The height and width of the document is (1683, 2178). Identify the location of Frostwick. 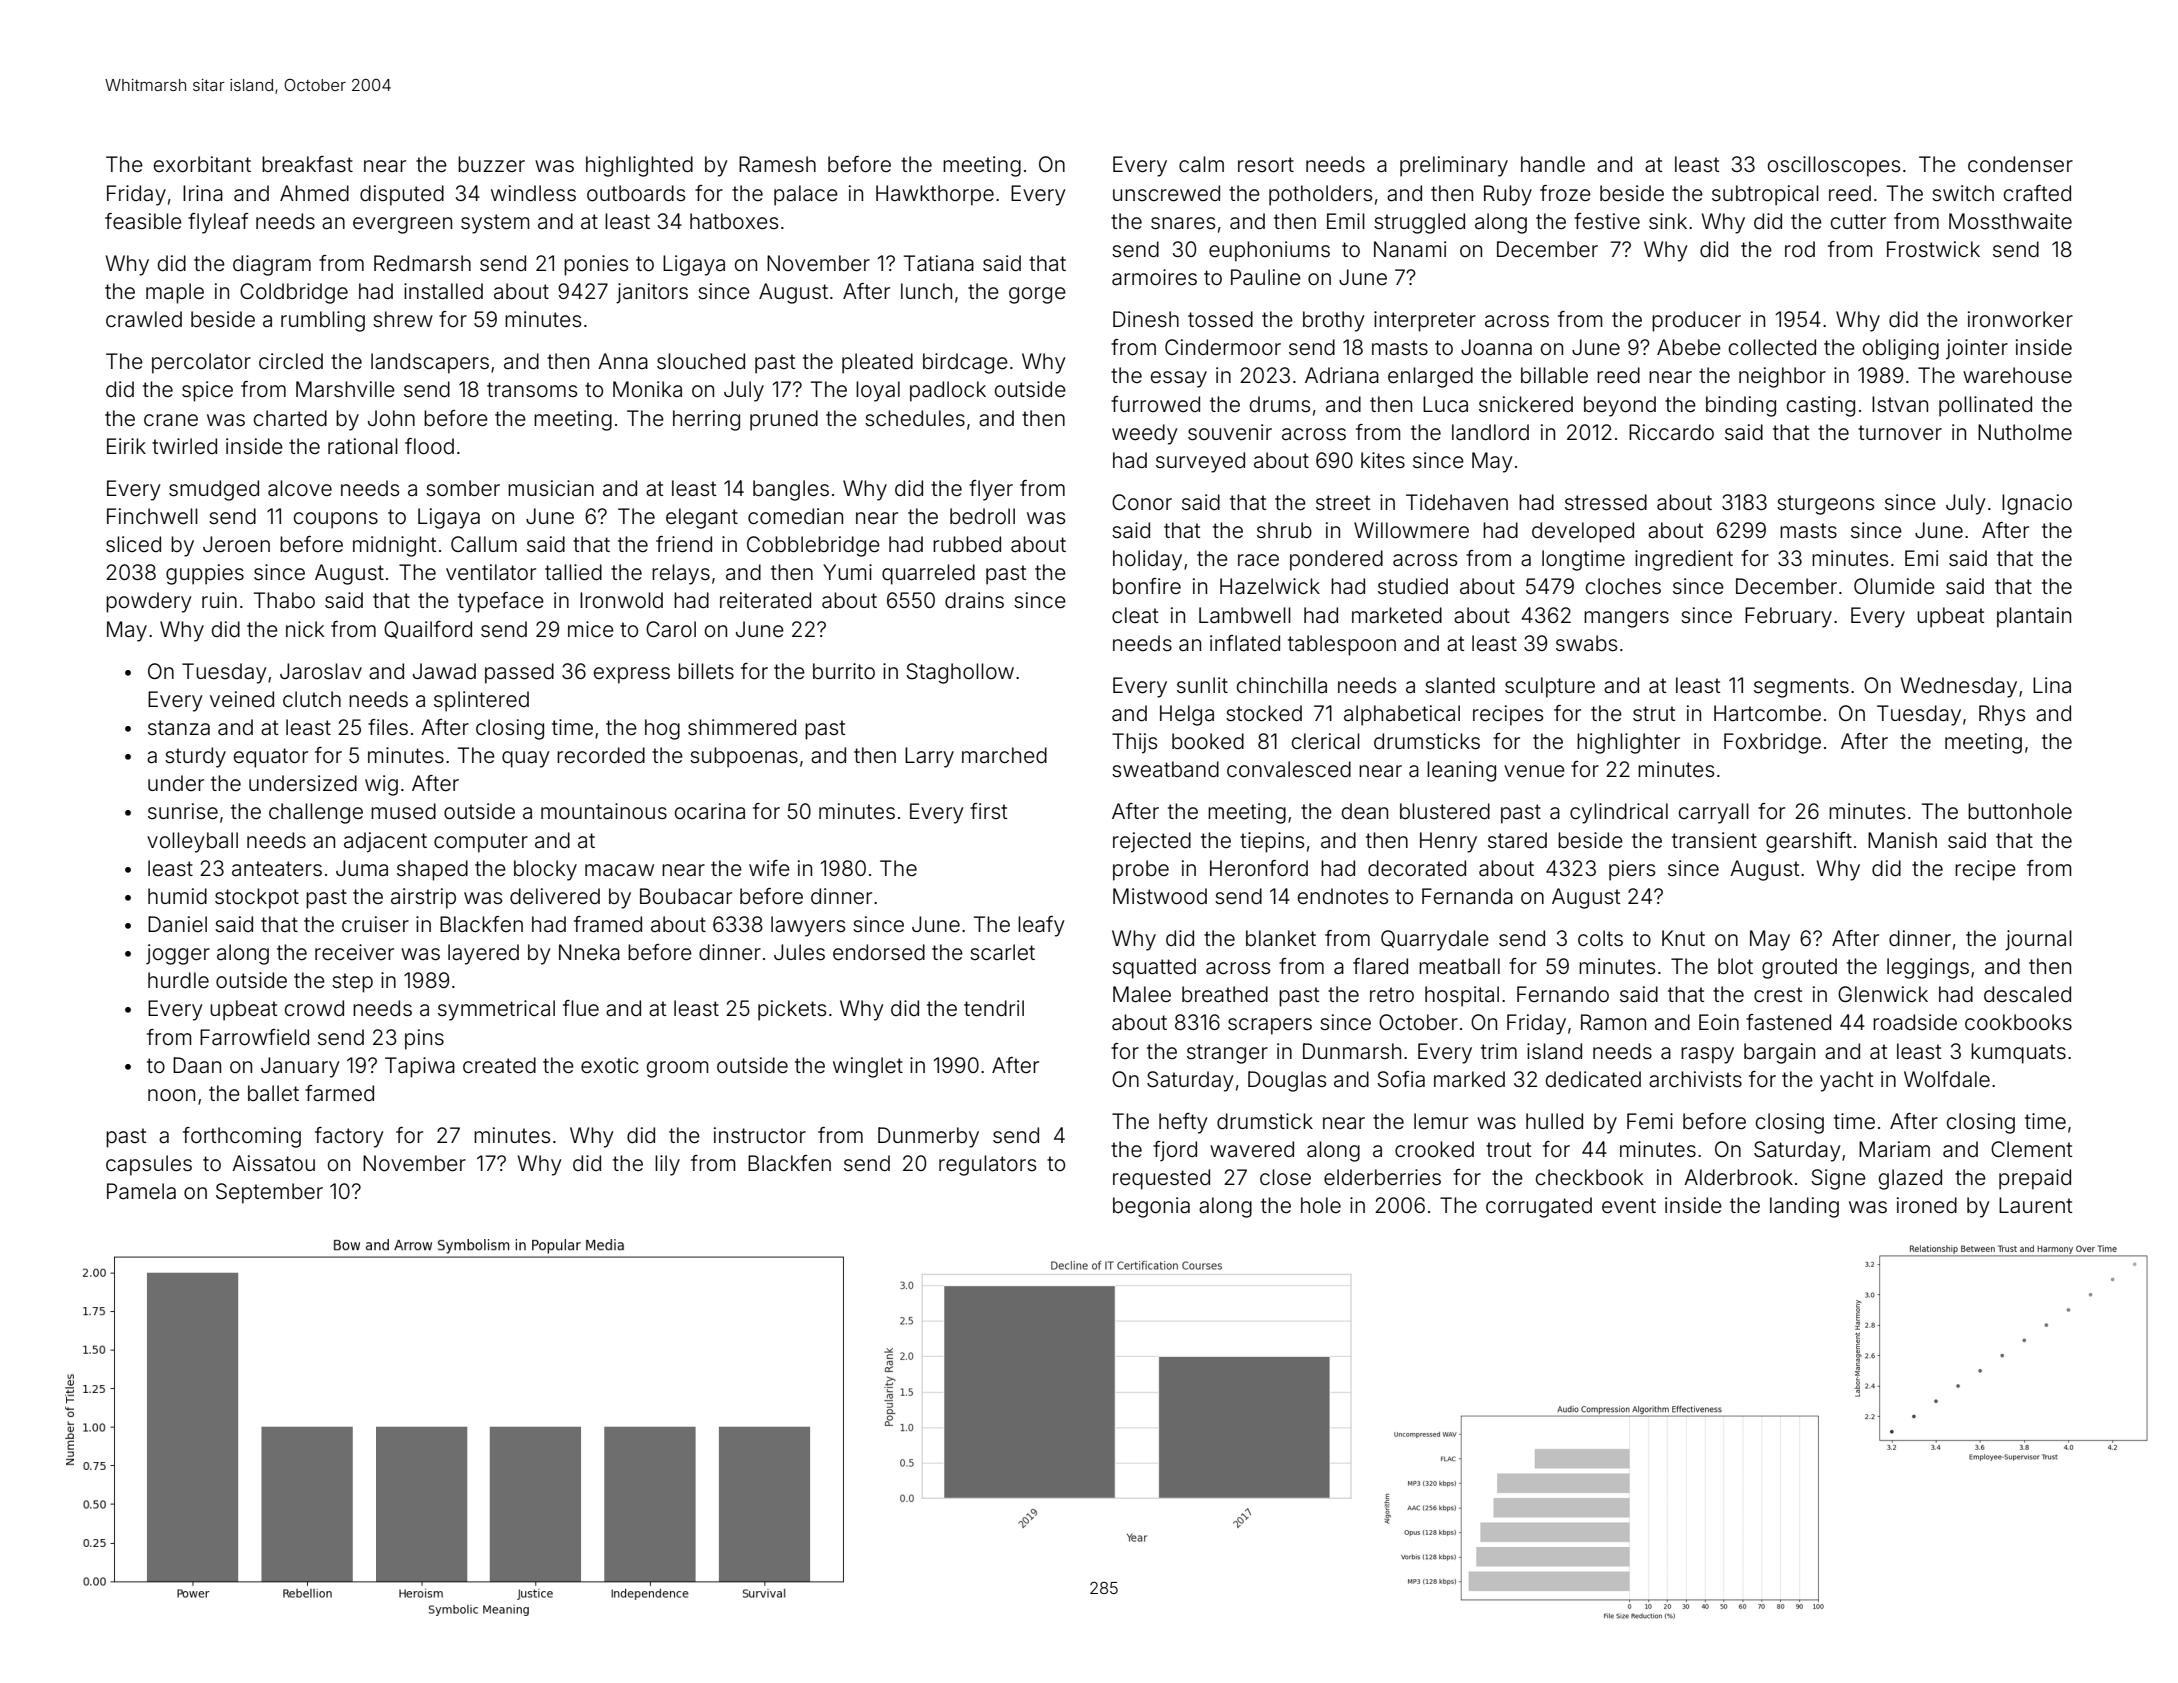
(1933, 249).
